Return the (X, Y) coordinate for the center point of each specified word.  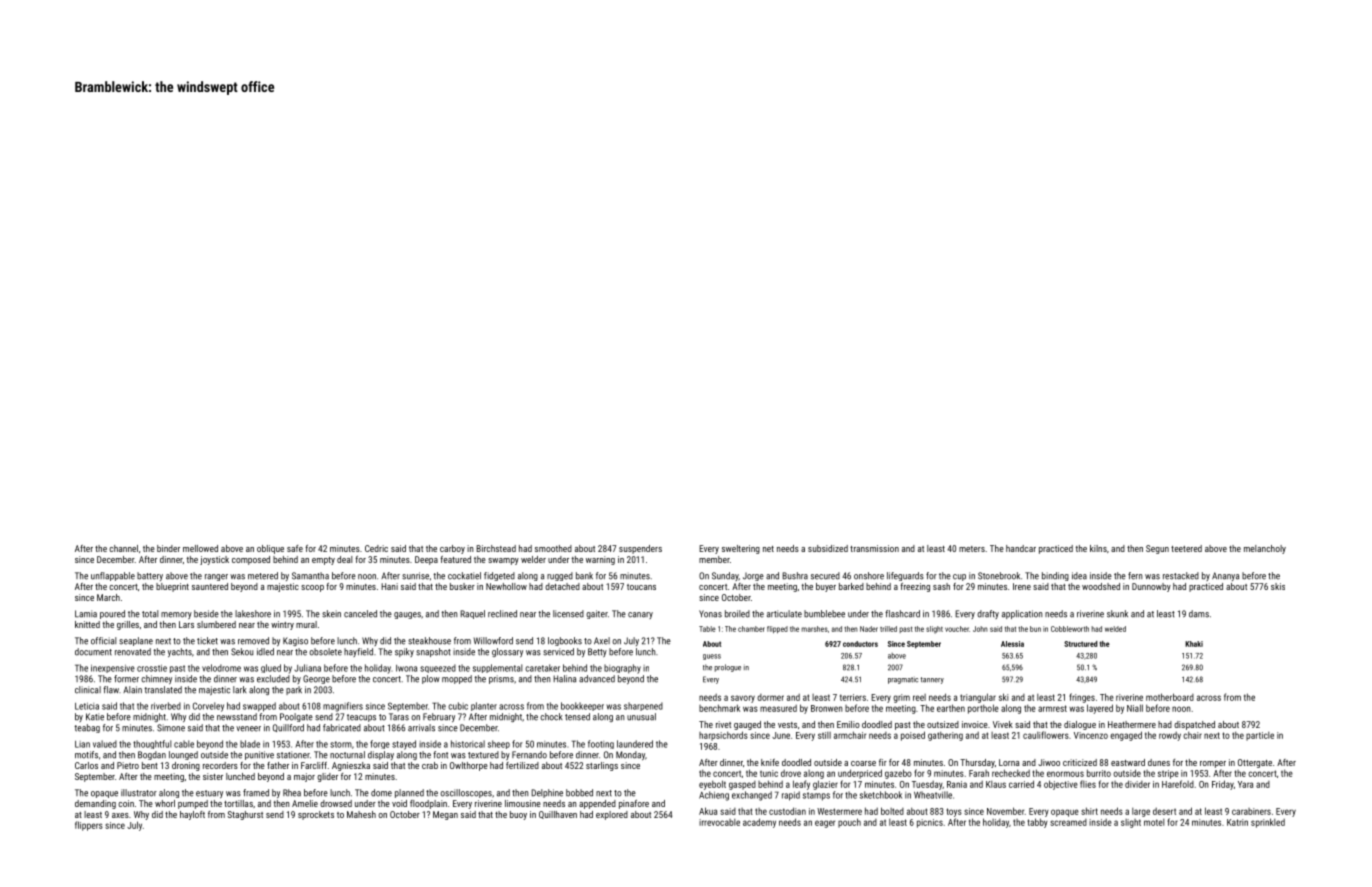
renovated (133, 652)
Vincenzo (1091, 735)
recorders (220, 765)
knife (770, 762)
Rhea (292, 793)
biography (622, 669)
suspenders (640, 549)
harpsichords (723, 736)
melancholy (1265, 549)
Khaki (1194, 644)
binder (168, 548)
